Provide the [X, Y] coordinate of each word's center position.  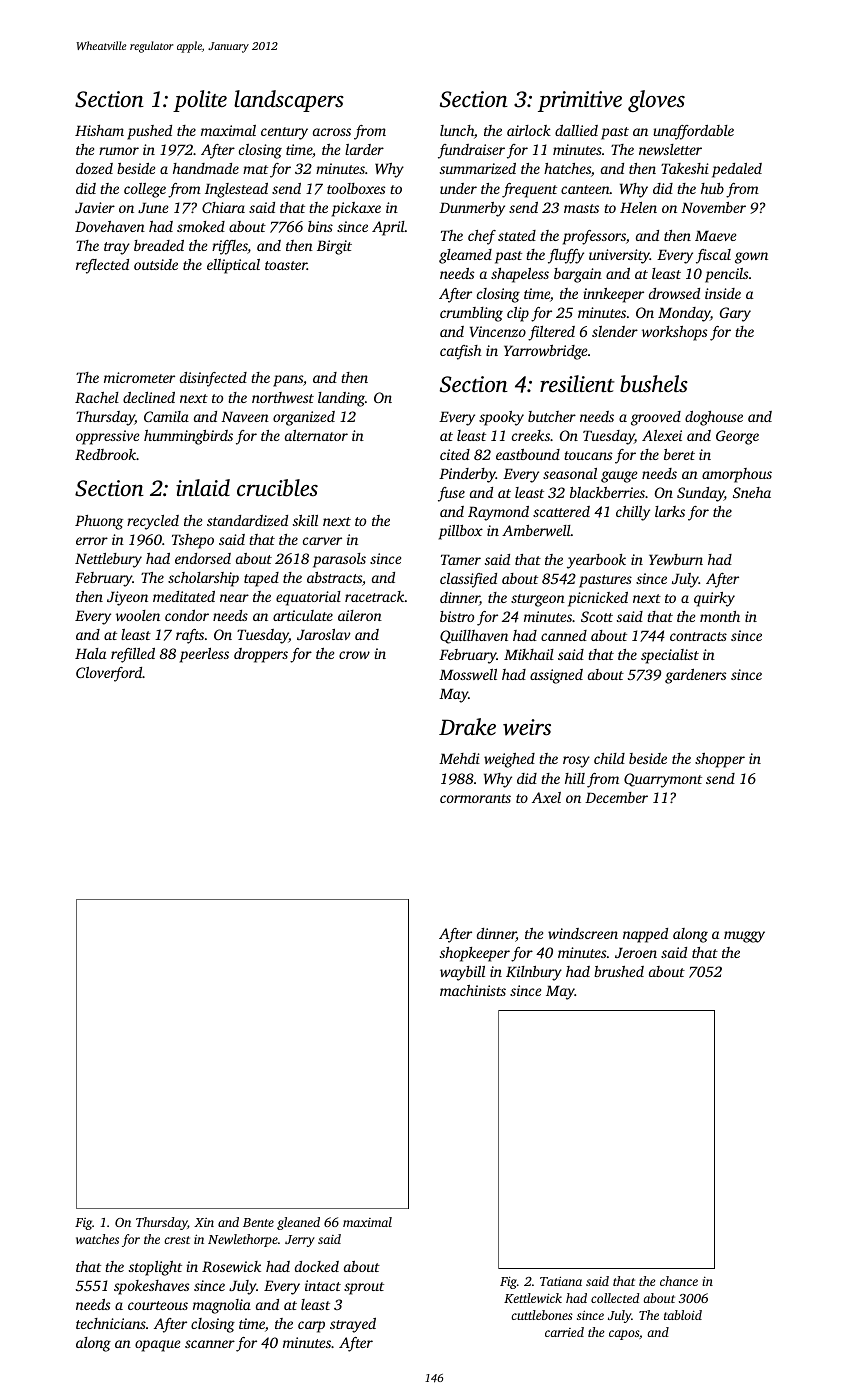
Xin [204, 1222]
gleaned [298, 1223]
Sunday [700, 494]
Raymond [498, 513]
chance [679, 1281]
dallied [576, 130]
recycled [153, 522]
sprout [364, 1288]
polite [200, 101]
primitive [580, 101]
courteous [158, 1305]
